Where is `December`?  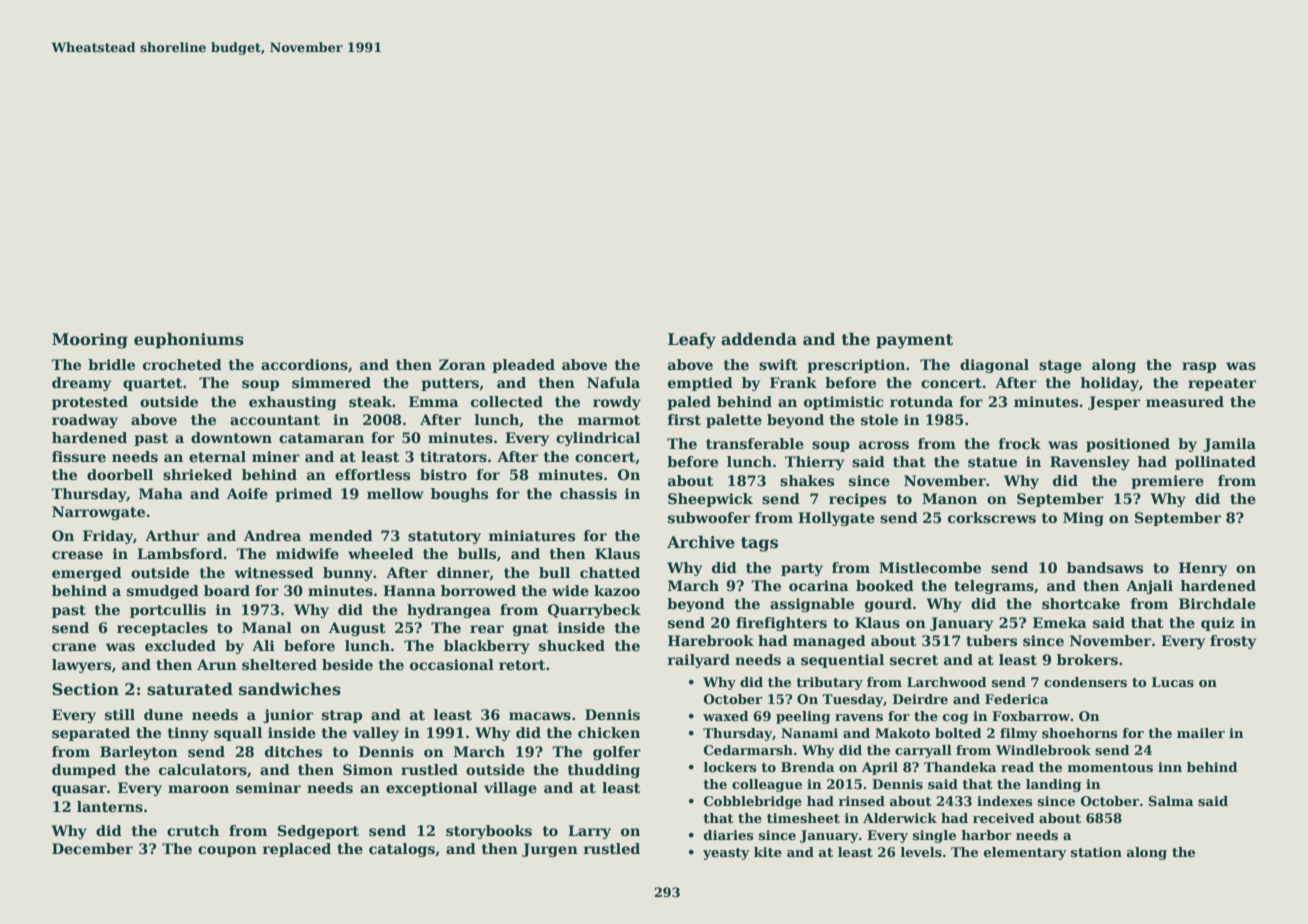
December is located at coordinates (92, 848).
